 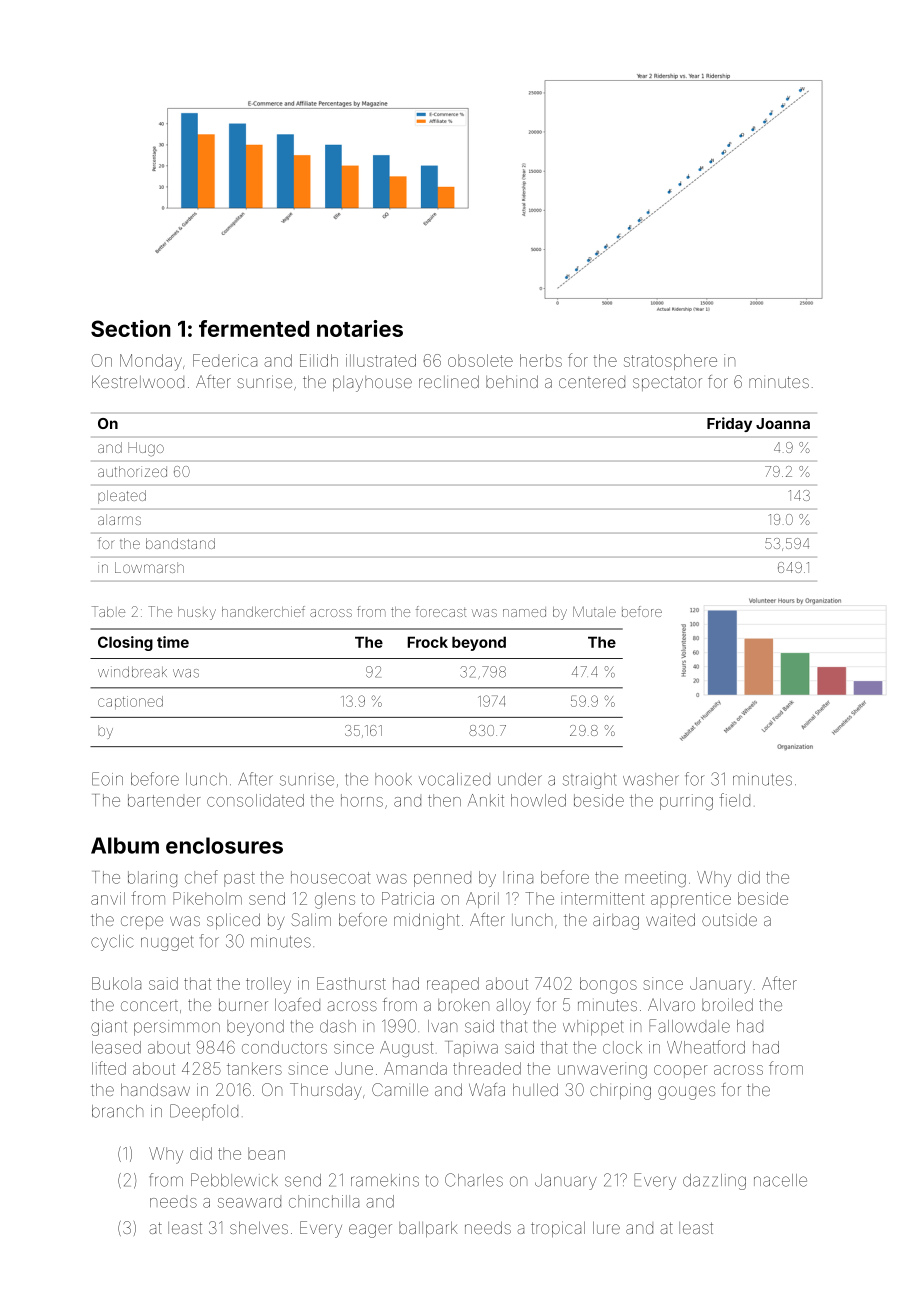 What do you see at coordinates (454, 779) in the screenshot?
I see `vocalized` at bounding box center [454, 779].
